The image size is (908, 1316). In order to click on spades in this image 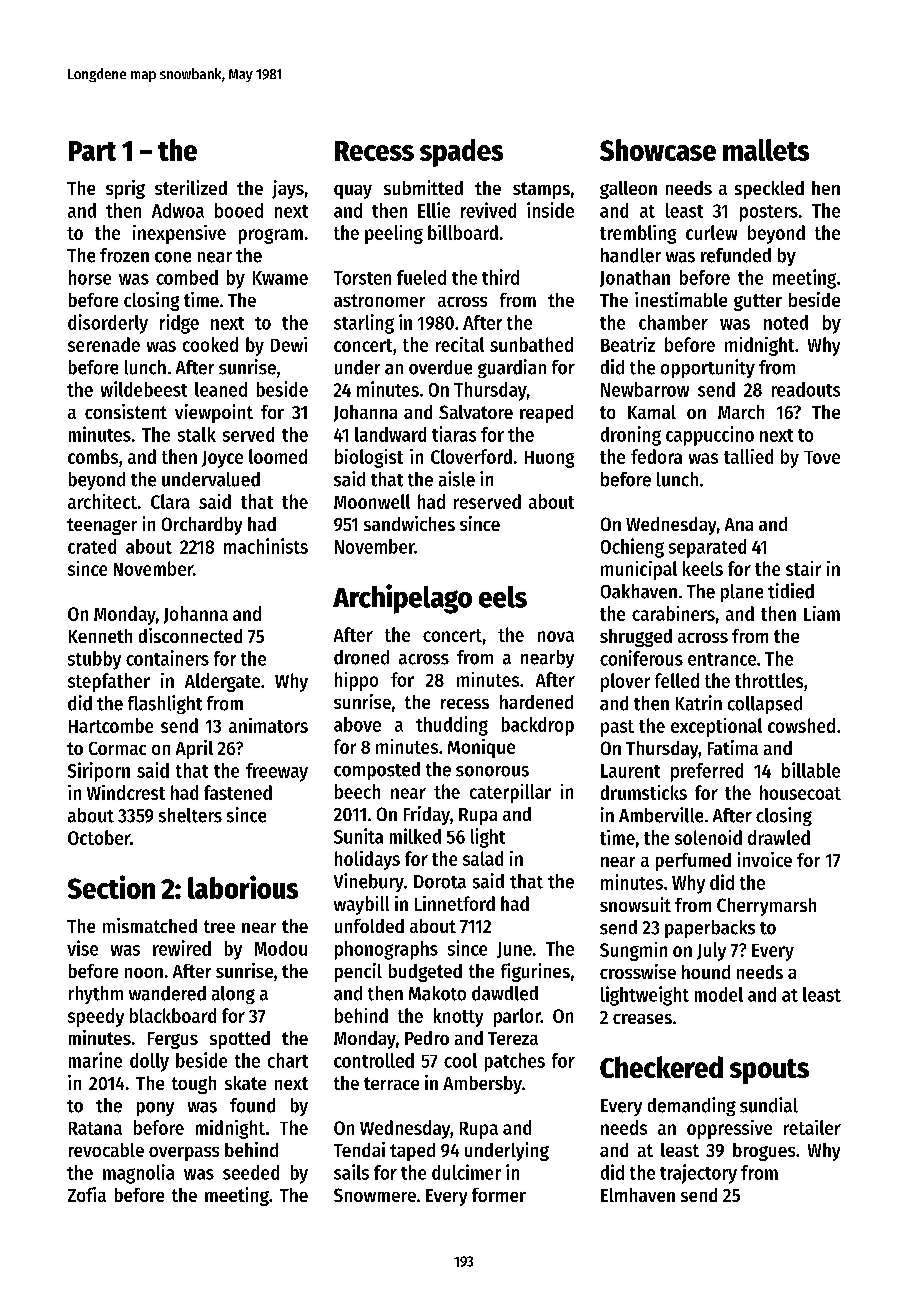, I will do `click(461, 153)`.
